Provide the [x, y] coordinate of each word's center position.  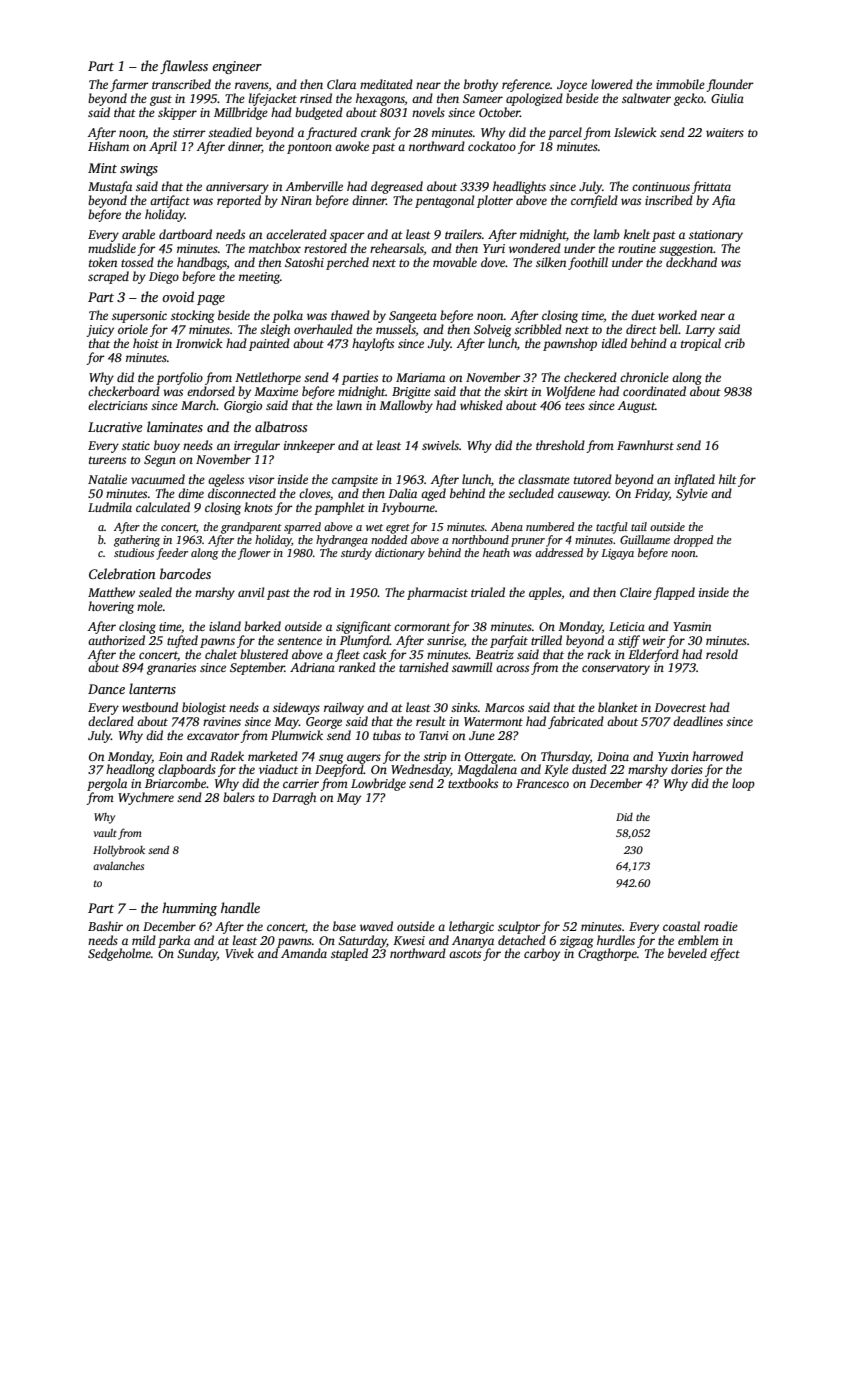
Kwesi [409, 940]
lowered [612, 84]
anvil [251, 592]
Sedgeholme [119, 954]
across [512, 668]
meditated [386, 84]
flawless [184, 67]
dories [687, 769]
